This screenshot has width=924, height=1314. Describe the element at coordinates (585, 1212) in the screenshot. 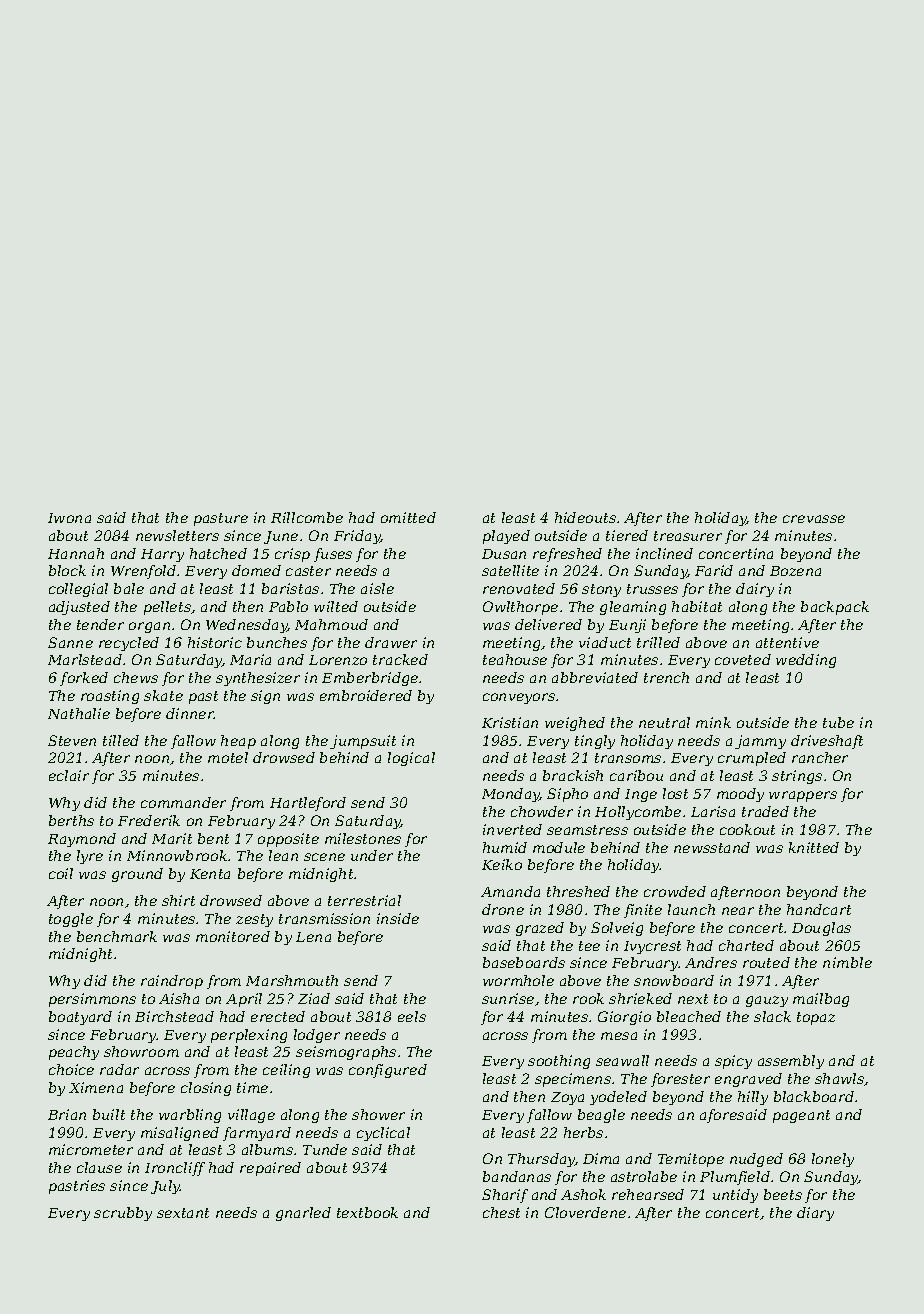

I see `Cloverdene` at that location.
